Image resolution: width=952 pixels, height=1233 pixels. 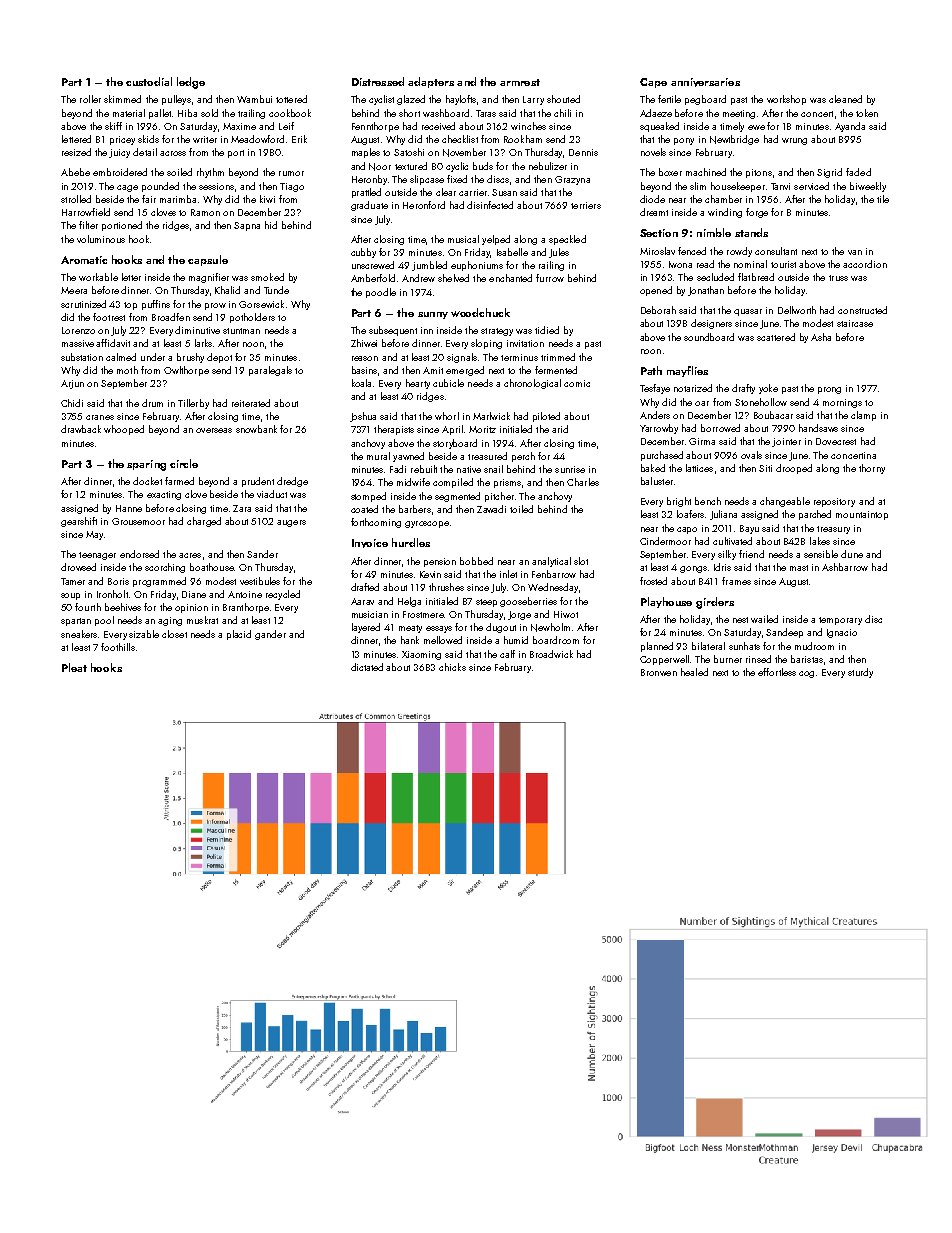 I want to click on Zawadi, so click(x=491, y=509).
